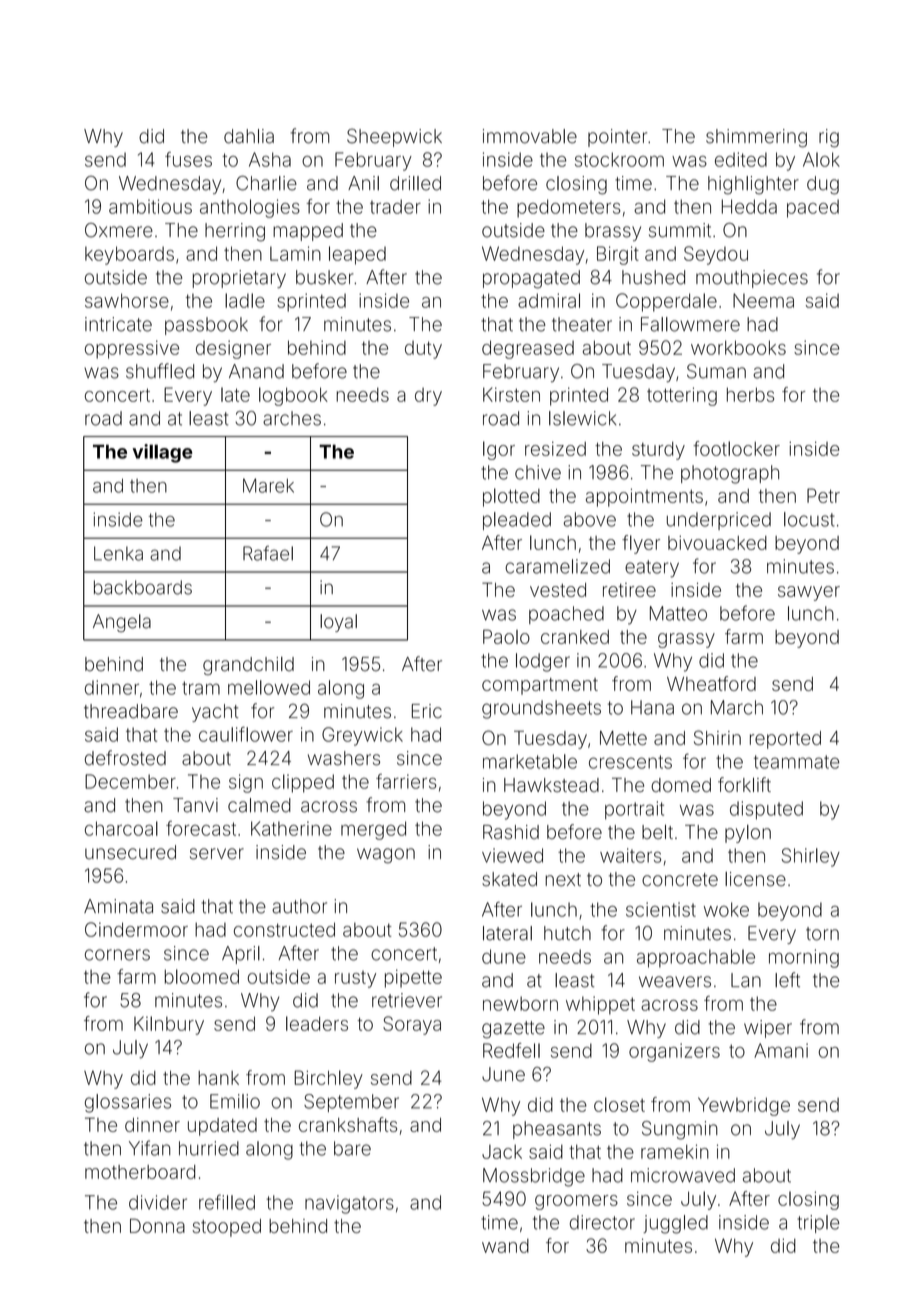  I want to click on rig, so click(829, 138).
